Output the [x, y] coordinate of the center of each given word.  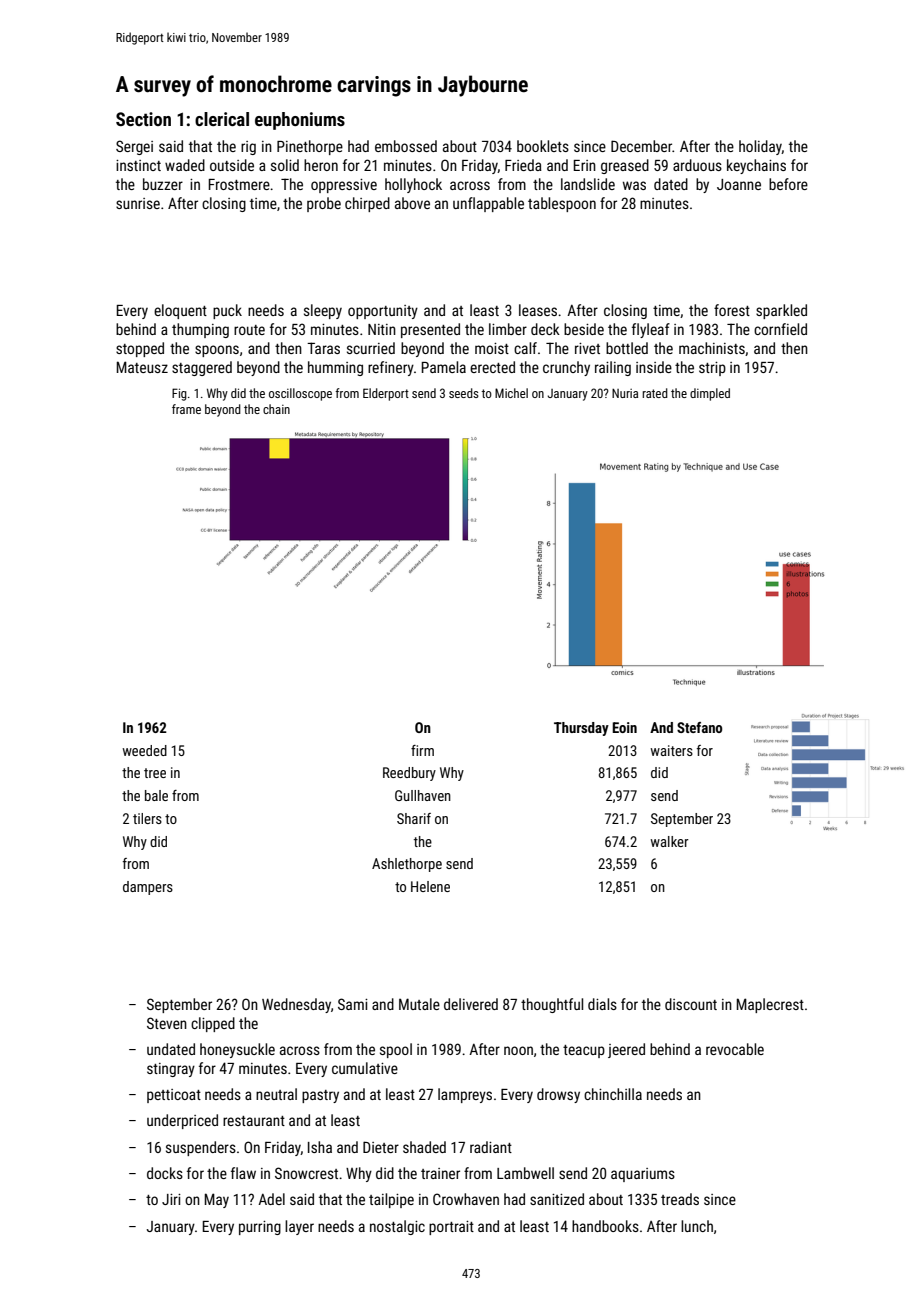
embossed [406, 146]
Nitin [382, 329]
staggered [202, 368]
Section [143, 119]
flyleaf [651, 330]
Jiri [171, 1199]
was [634, 185]
